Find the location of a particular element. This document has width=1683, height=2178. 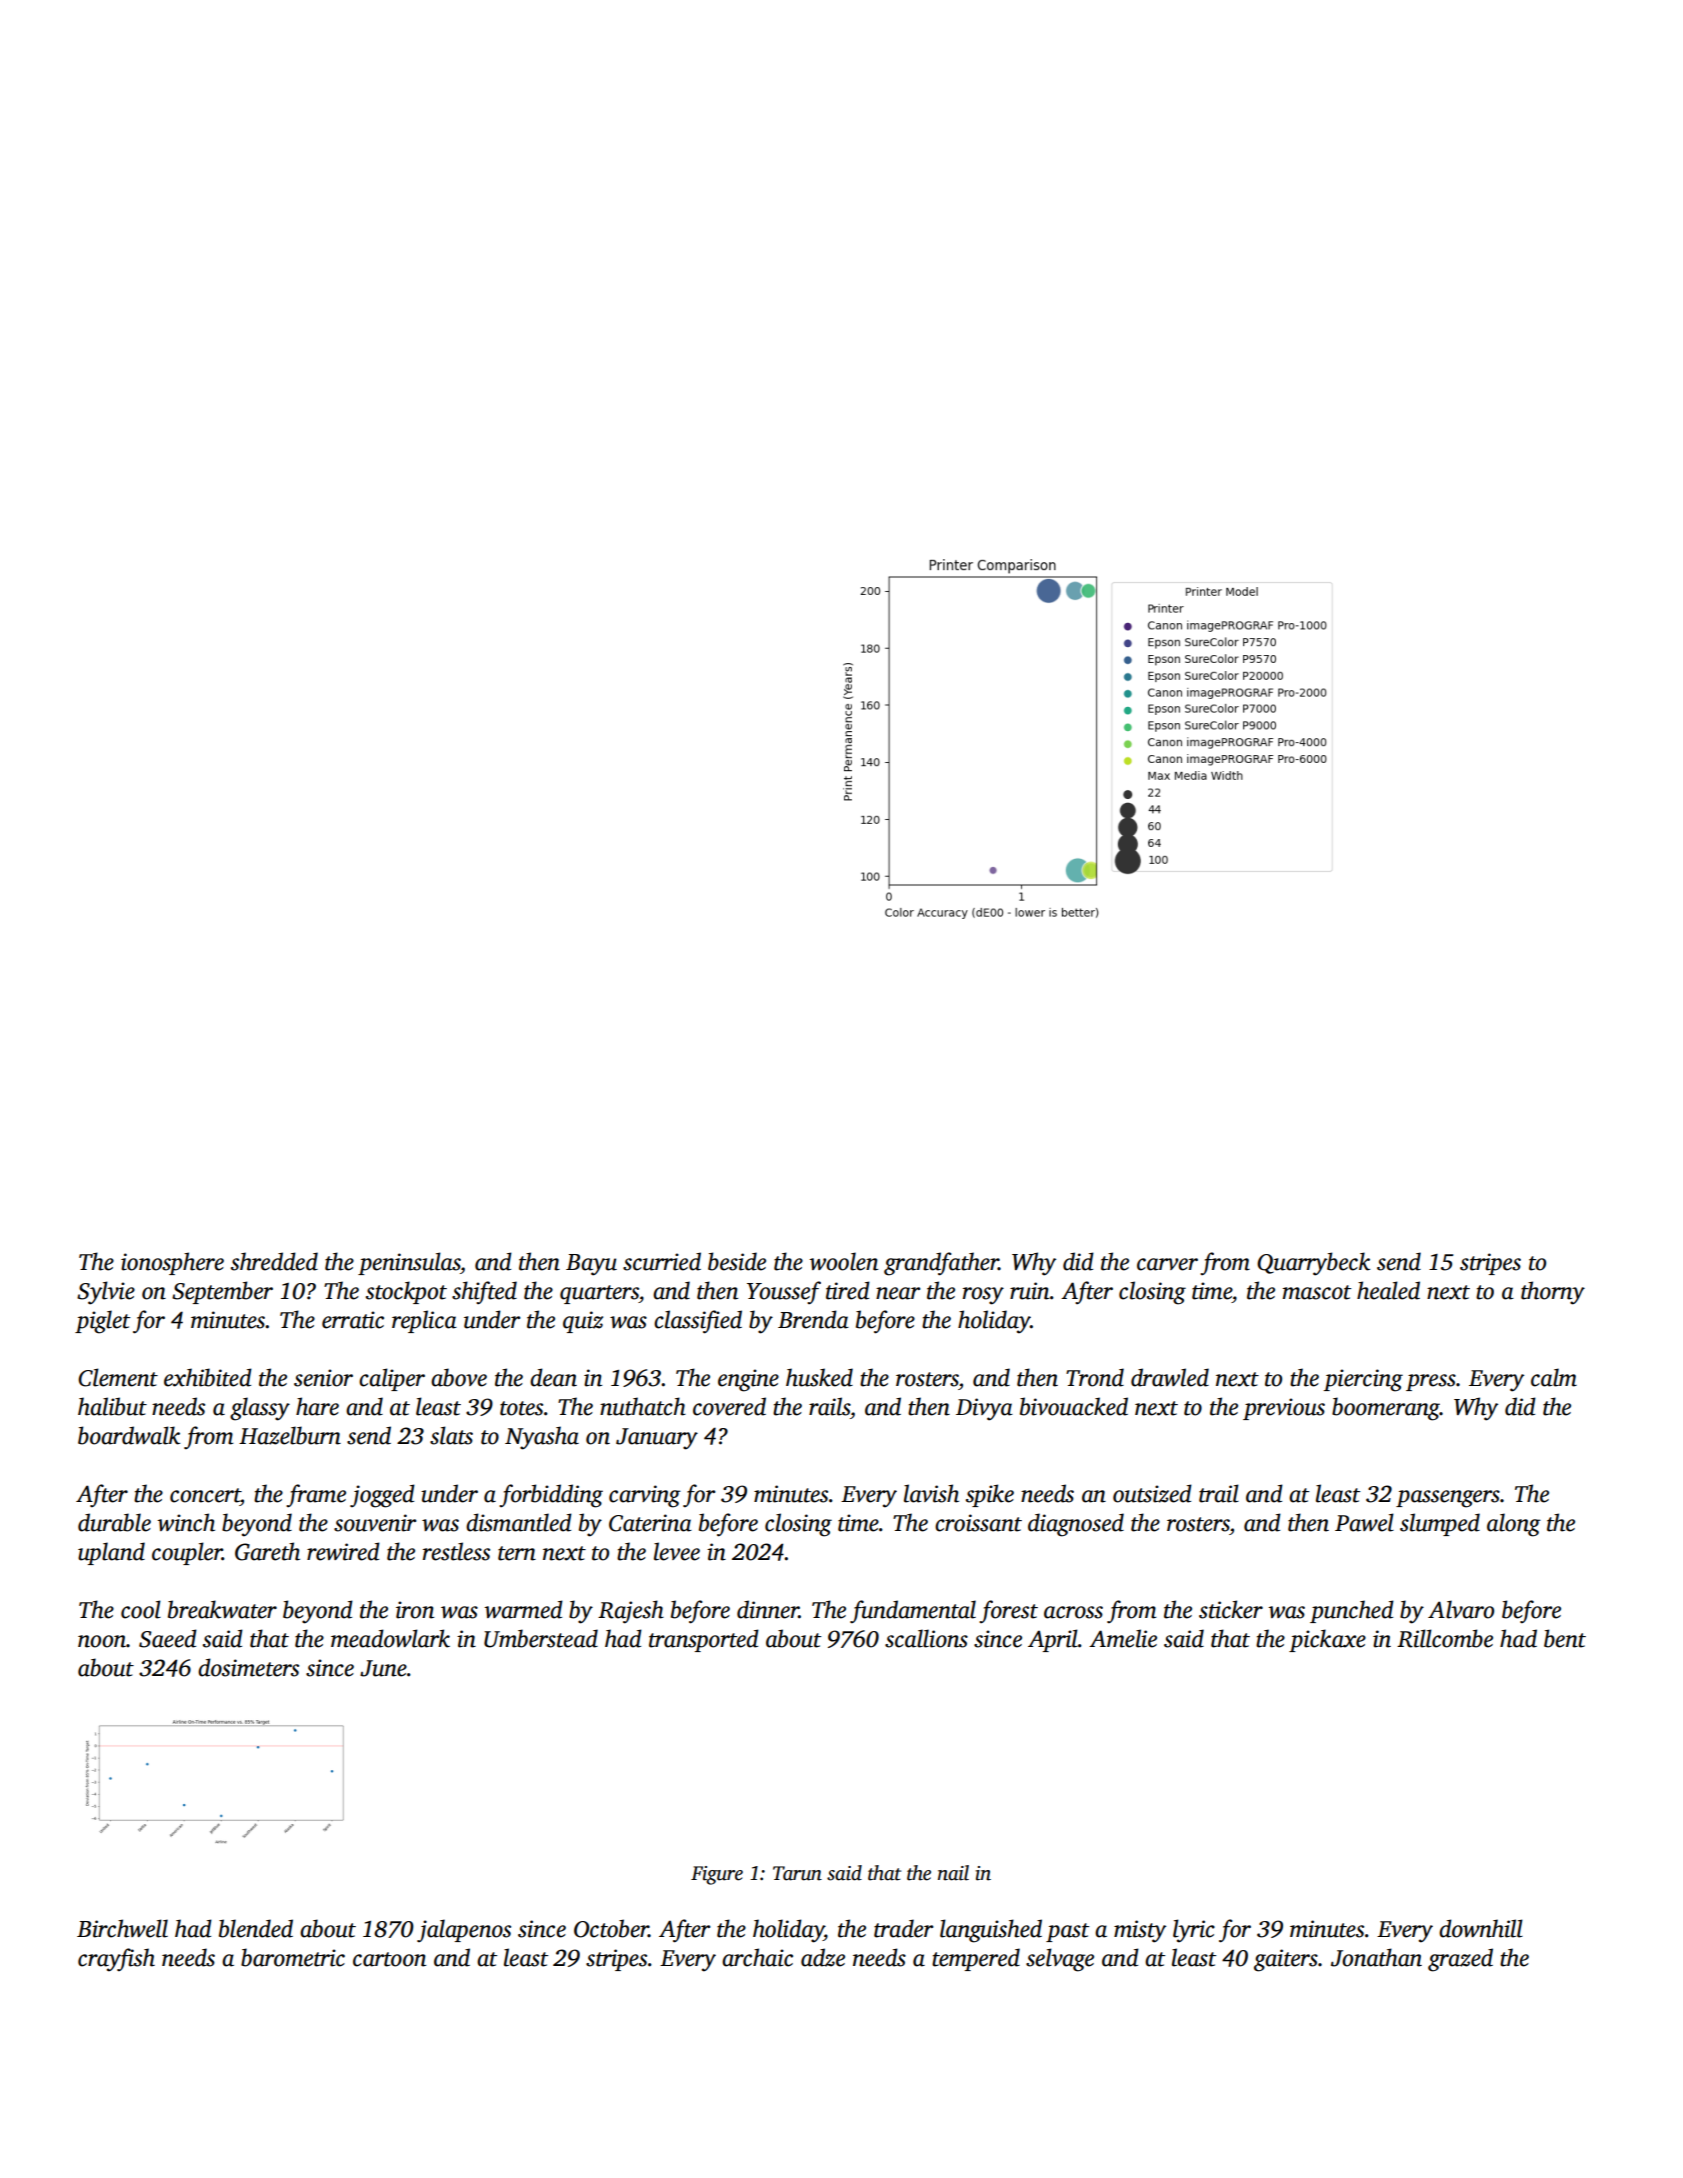

peninsulas is located at coordinates (409, 1263).
